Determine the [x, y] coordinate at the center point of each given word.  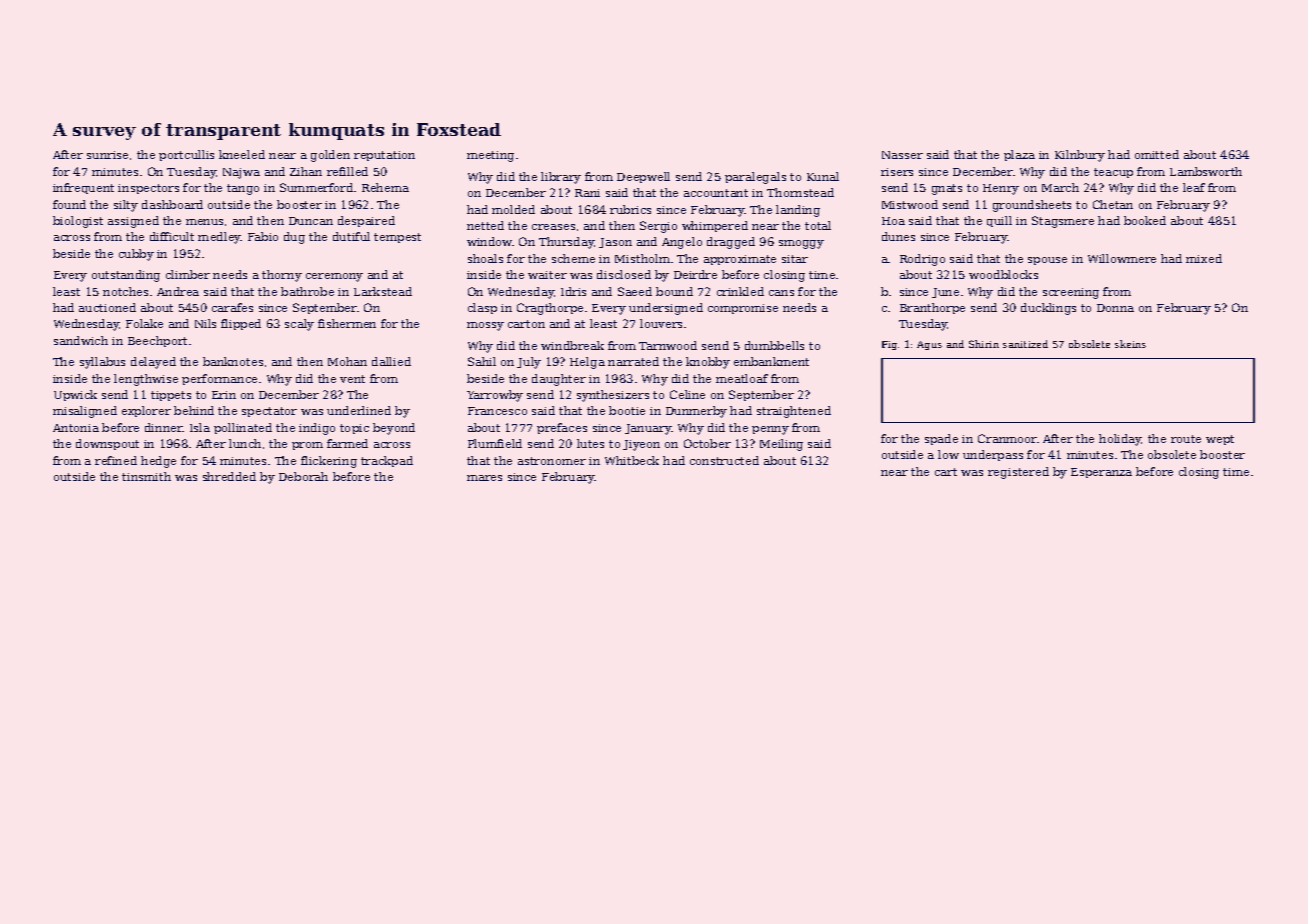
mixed [1204, 258]
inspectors [148, 189]
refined [116, 460]
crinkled [740, 291]
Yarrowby [495, 396]
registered [1018, 473]
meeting [490, 156]
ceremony [334, 277]
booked [1145, 220]
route [1186, 439]
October [707, 443]
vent [352, 379]
